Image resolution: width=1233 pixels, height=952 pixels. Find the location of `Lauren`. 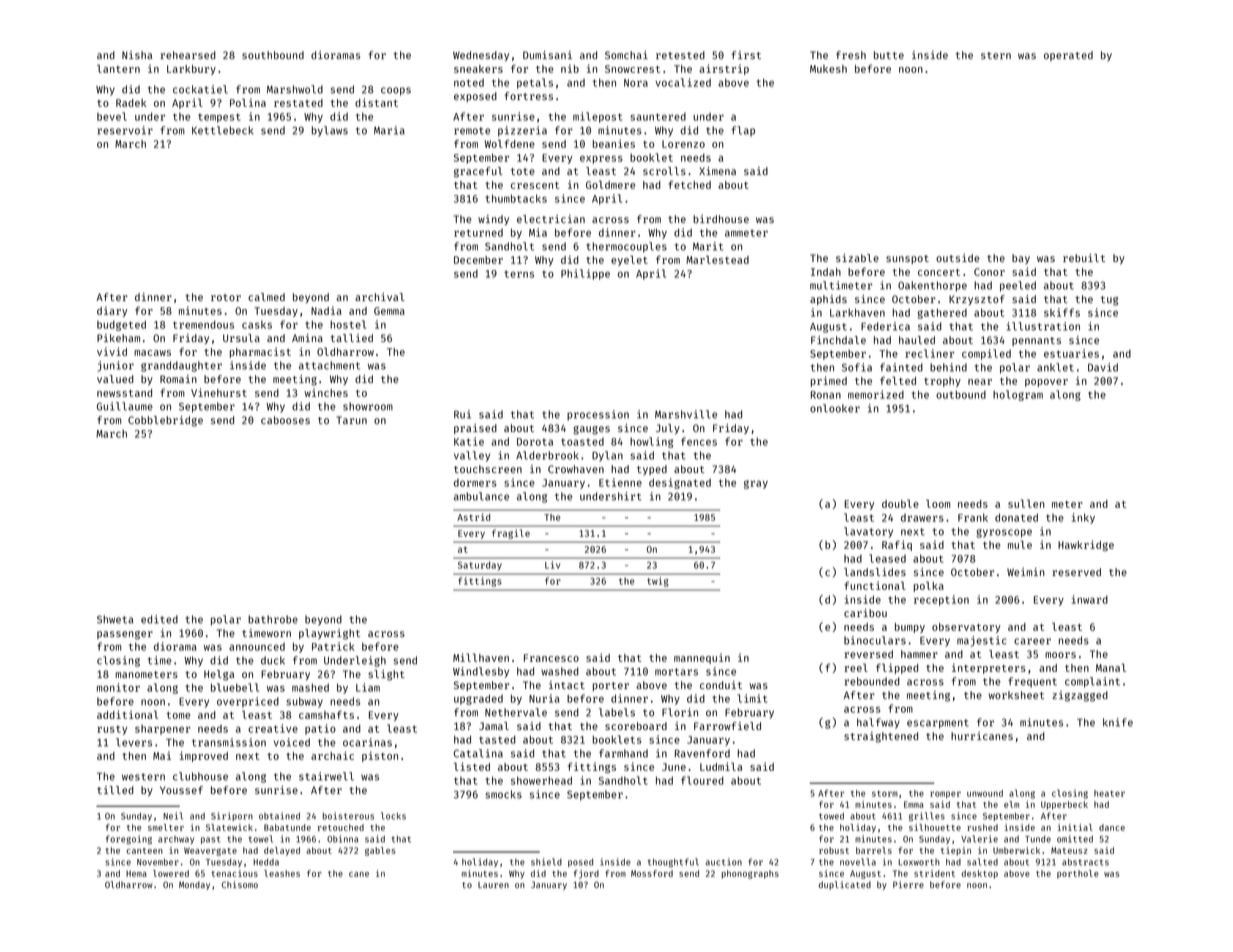

Lauren is located at coordinates (493, 885).
